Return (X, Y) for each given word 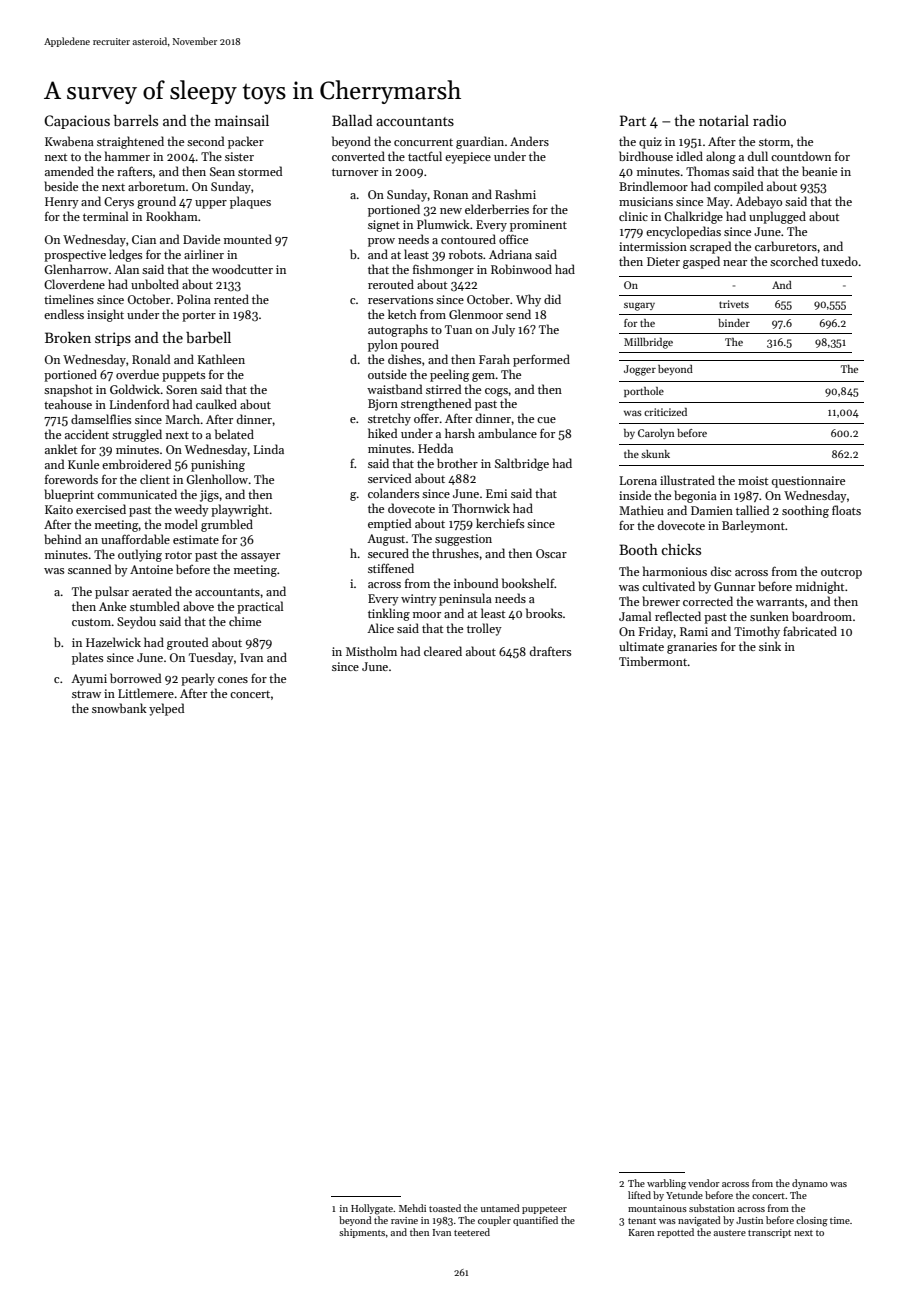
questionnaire (808, 482)
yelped (166, 709)
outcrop (841, 574)
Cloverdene (74, 284)
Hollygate (372, 1209)
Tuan (458, 329)
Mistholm (371, 651)
